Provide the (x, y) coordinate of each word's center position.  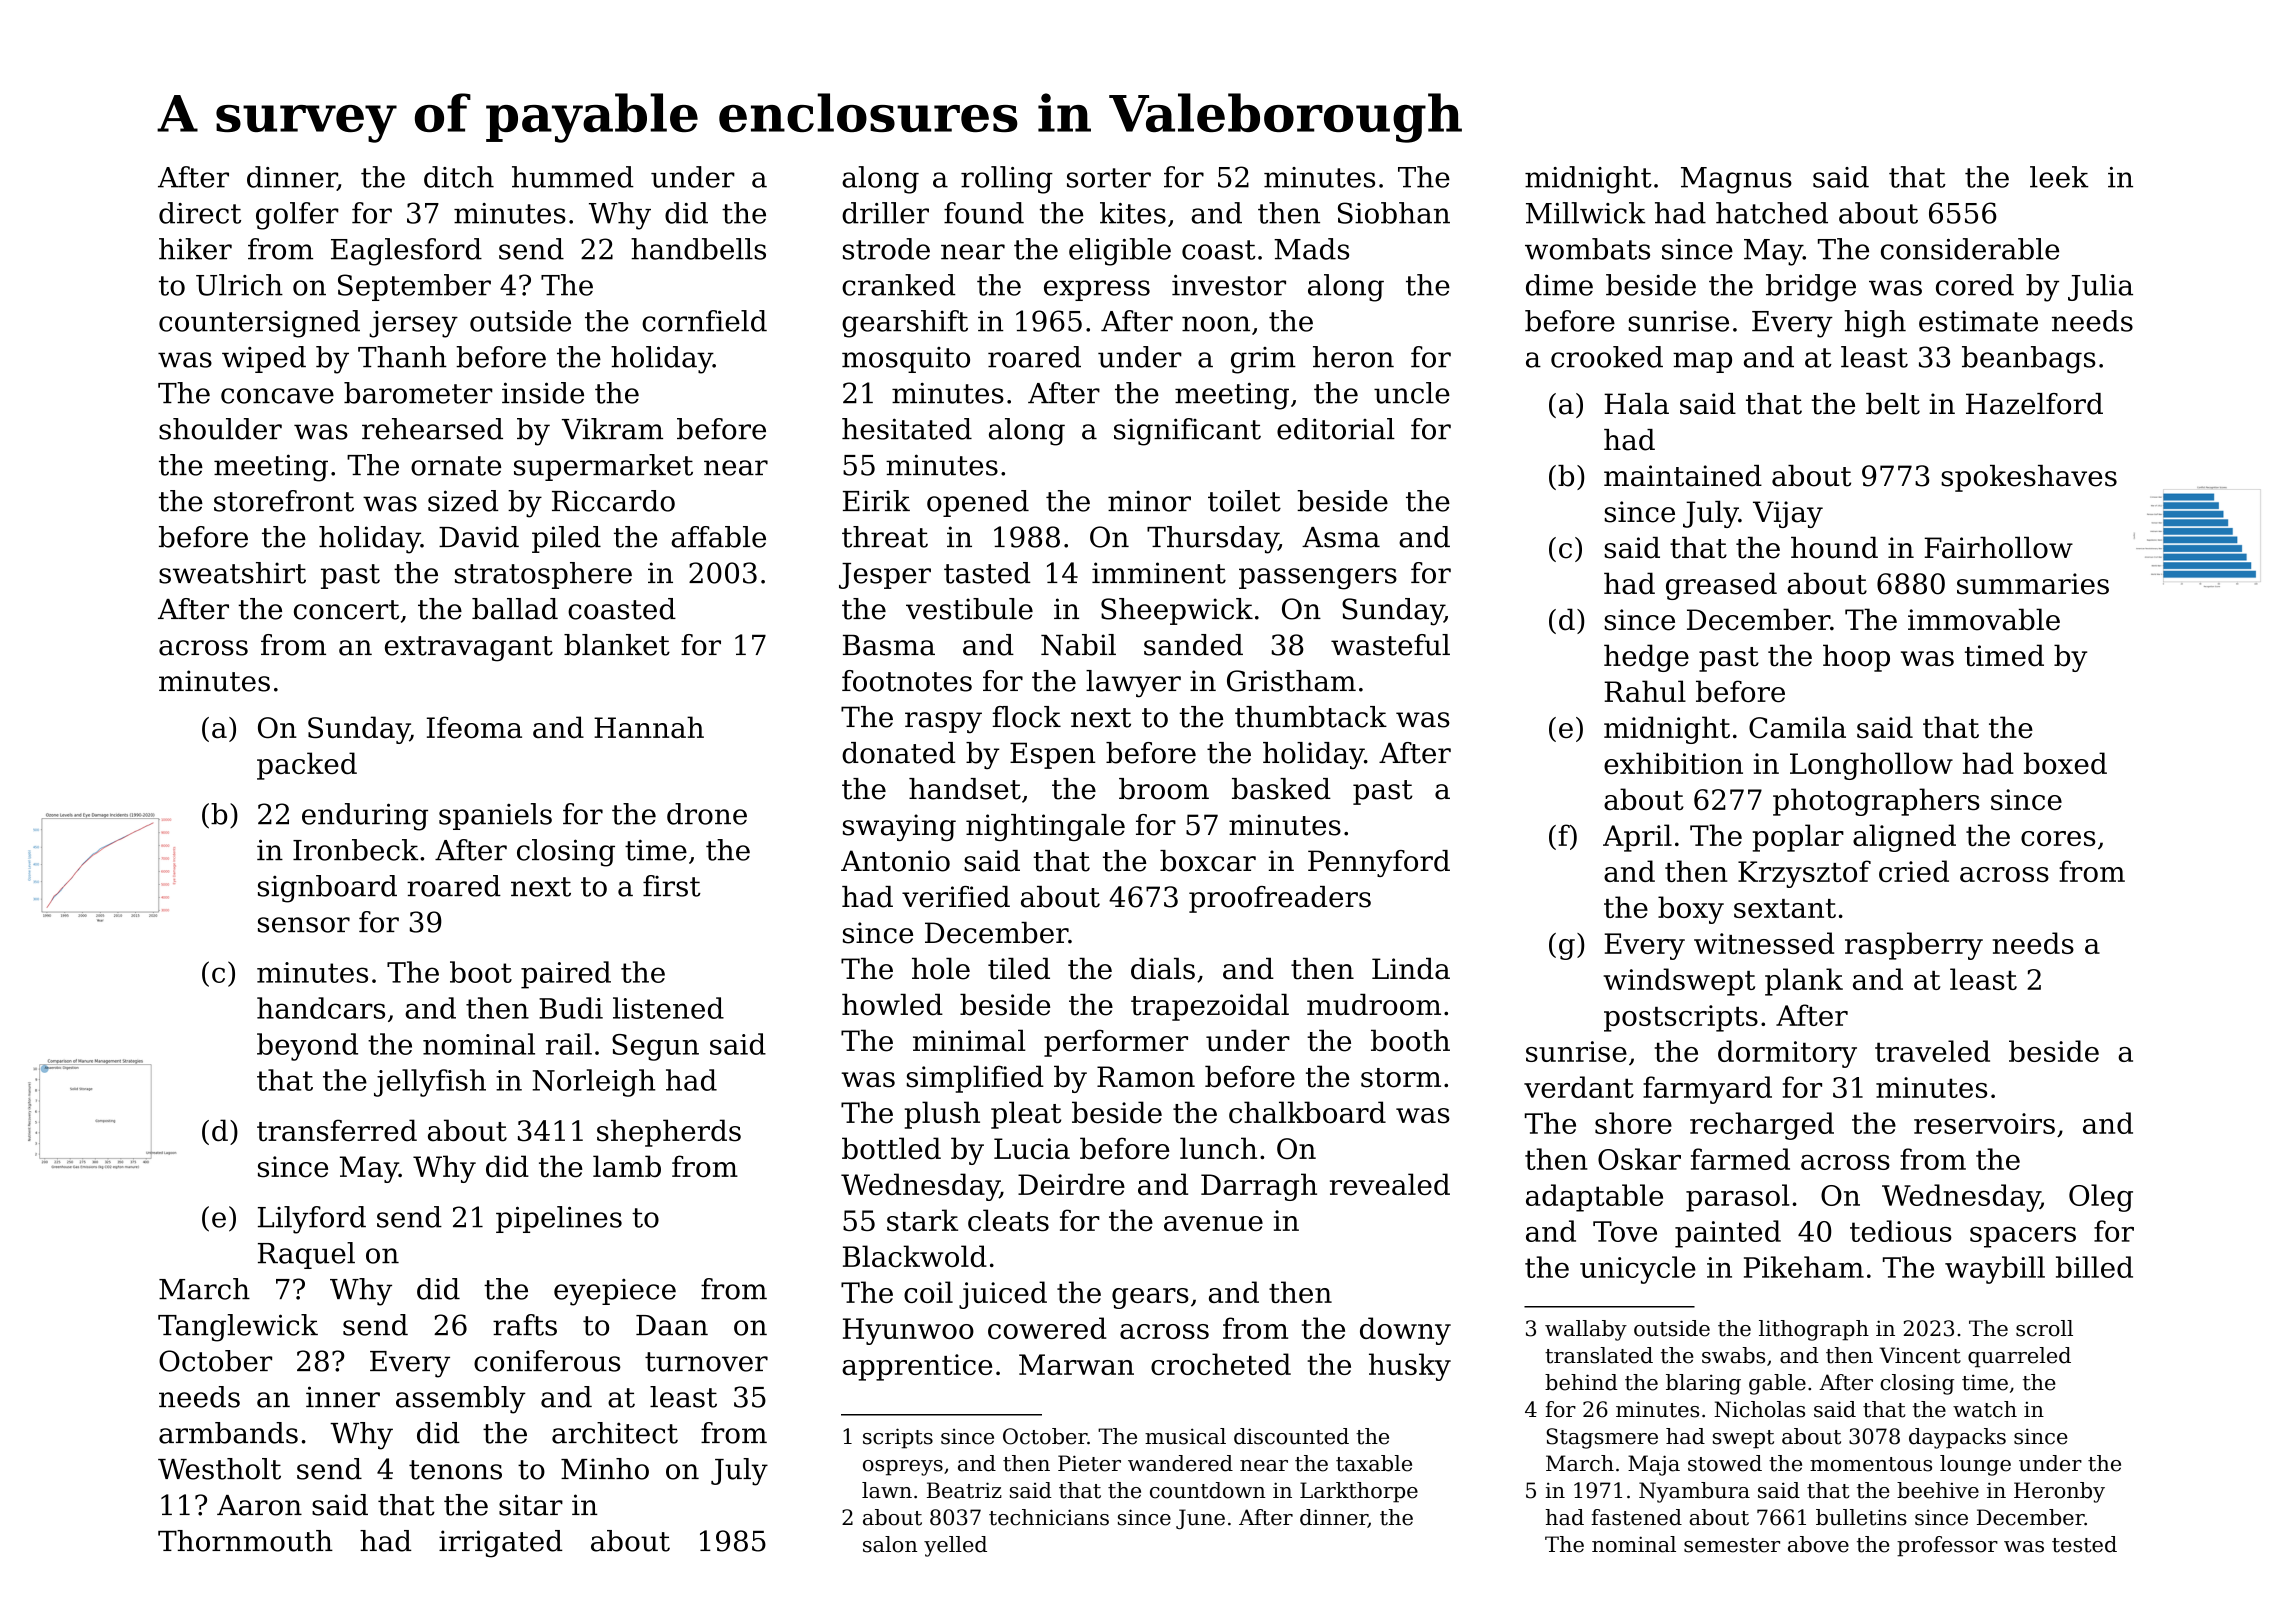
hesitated (907, 429)
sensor (304, 925)
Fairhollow (1998, 548)
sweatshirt (232, 573)
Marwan (1076, 1364)
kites (1133, 213)
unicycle (1638, 1270)
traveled (1932, 1051)
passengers (1318, 579)
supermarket (603, 467)
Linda (1411, 969)
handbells (698, 249)
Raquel (306, 1255)
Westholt (219, 1469)
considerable (1970, 249)
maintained (1683, 476)
